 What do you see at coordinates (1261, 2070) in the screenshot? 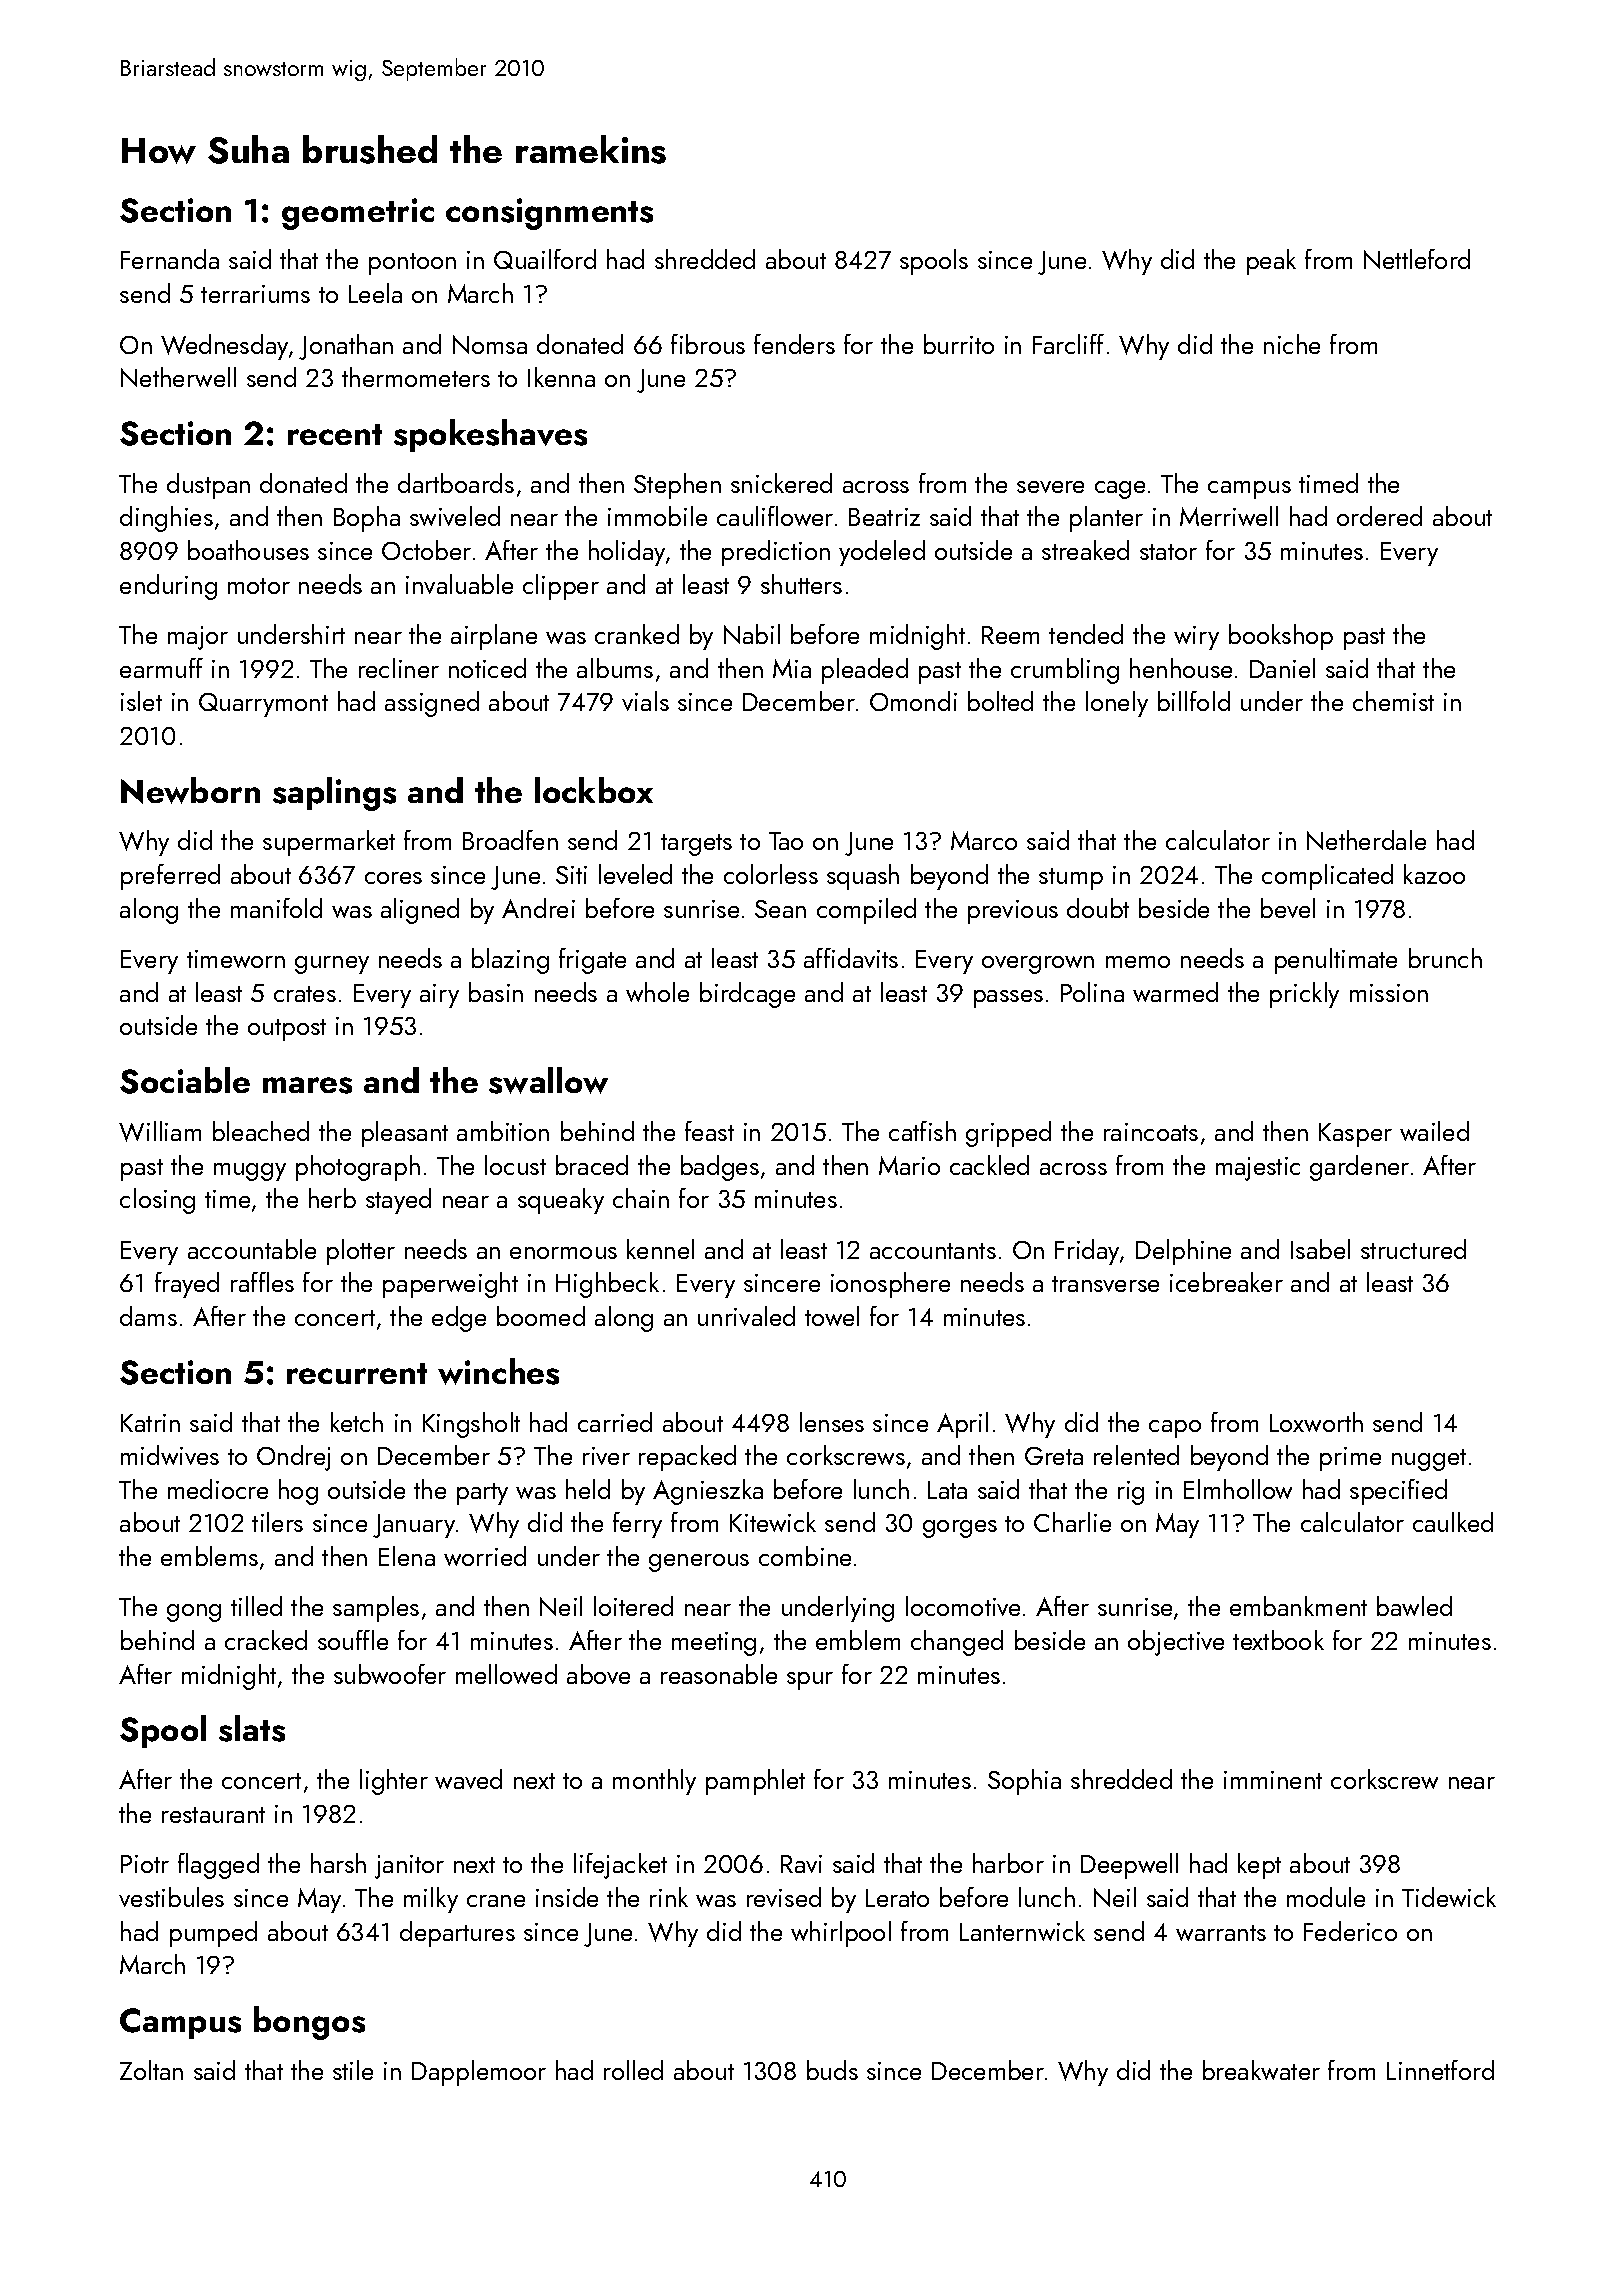
I see `breakwater` at bounding box center [1261, 2070].
